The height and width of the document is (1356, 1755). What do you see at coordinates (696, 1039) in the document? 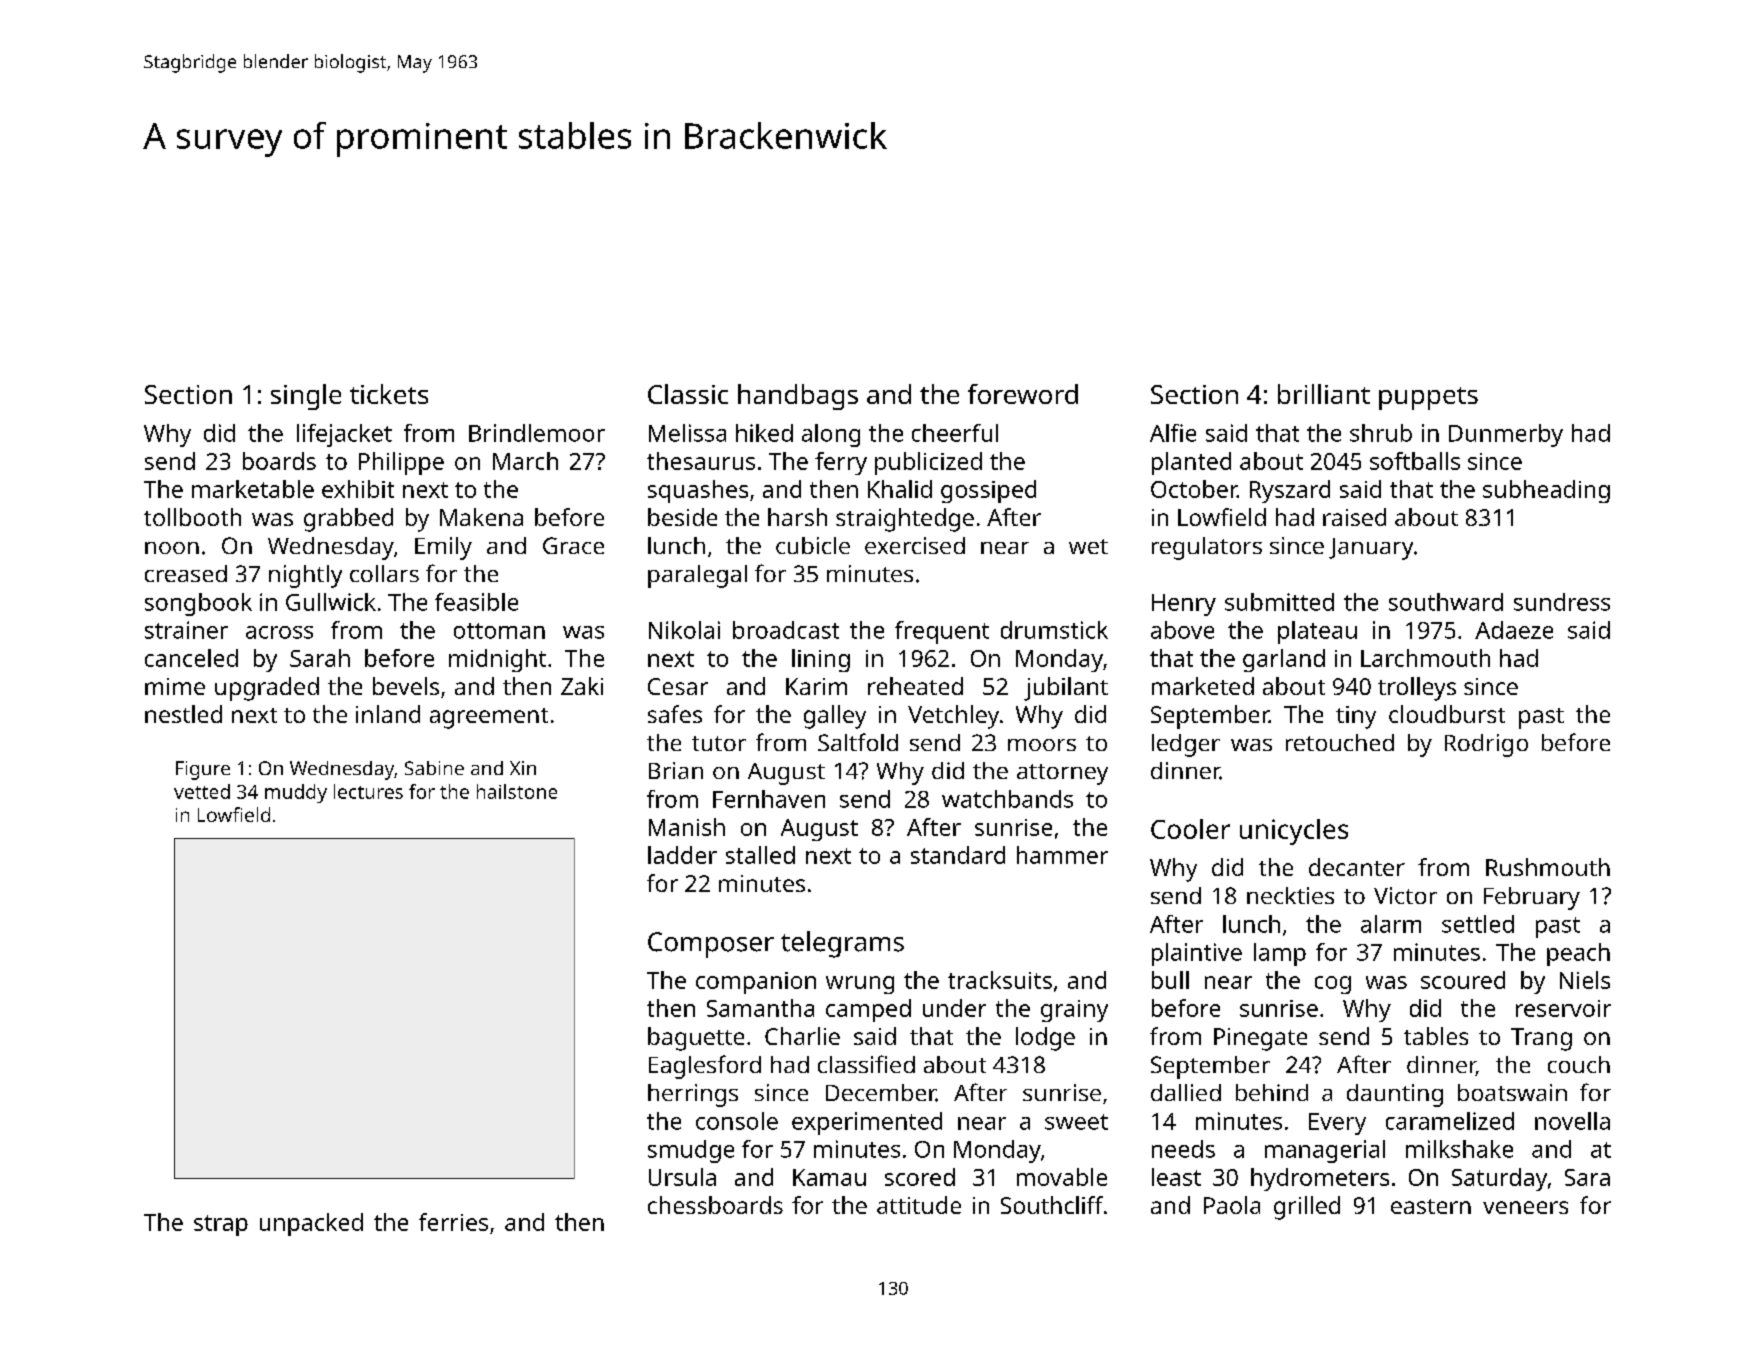
I see `baguette` at bounding box center [696, 1039].
